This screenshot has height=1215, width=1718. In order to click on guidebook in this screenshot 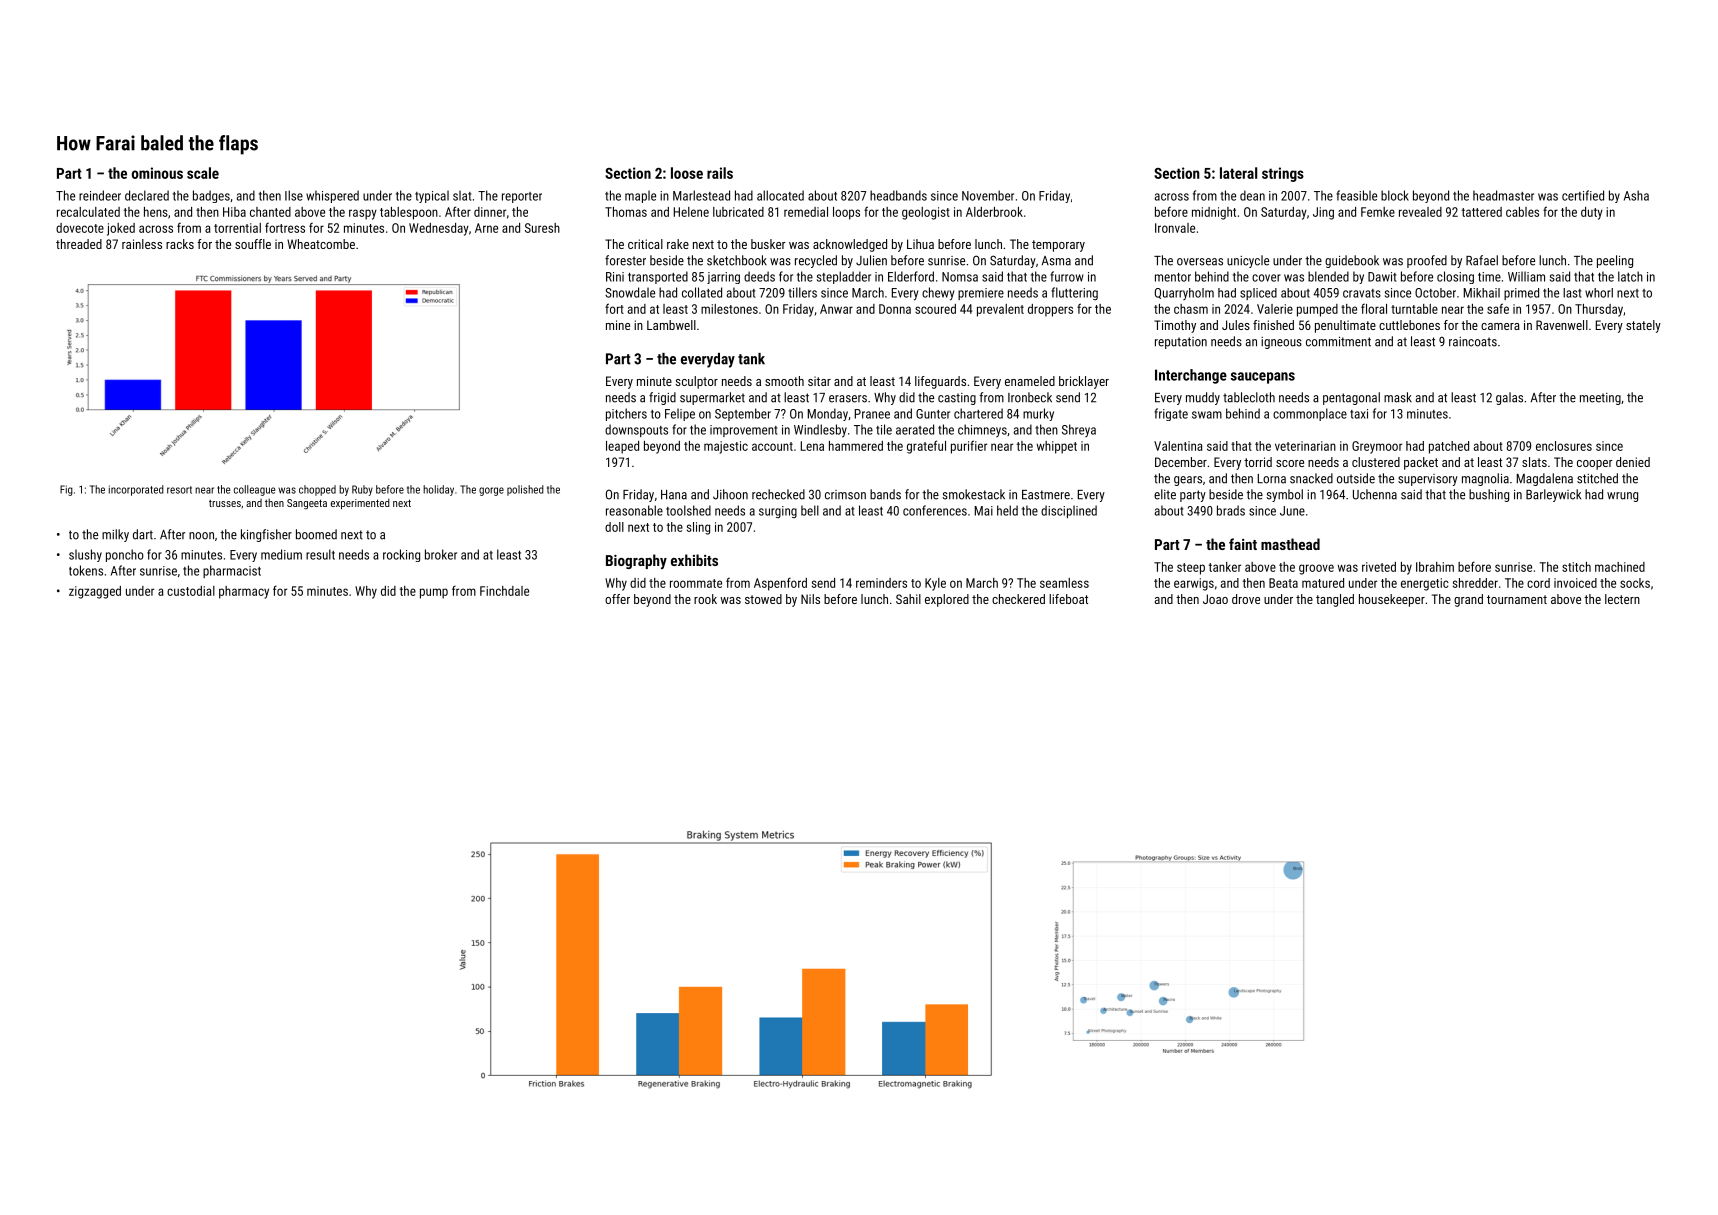, I will do `click(1352, 261)`.
